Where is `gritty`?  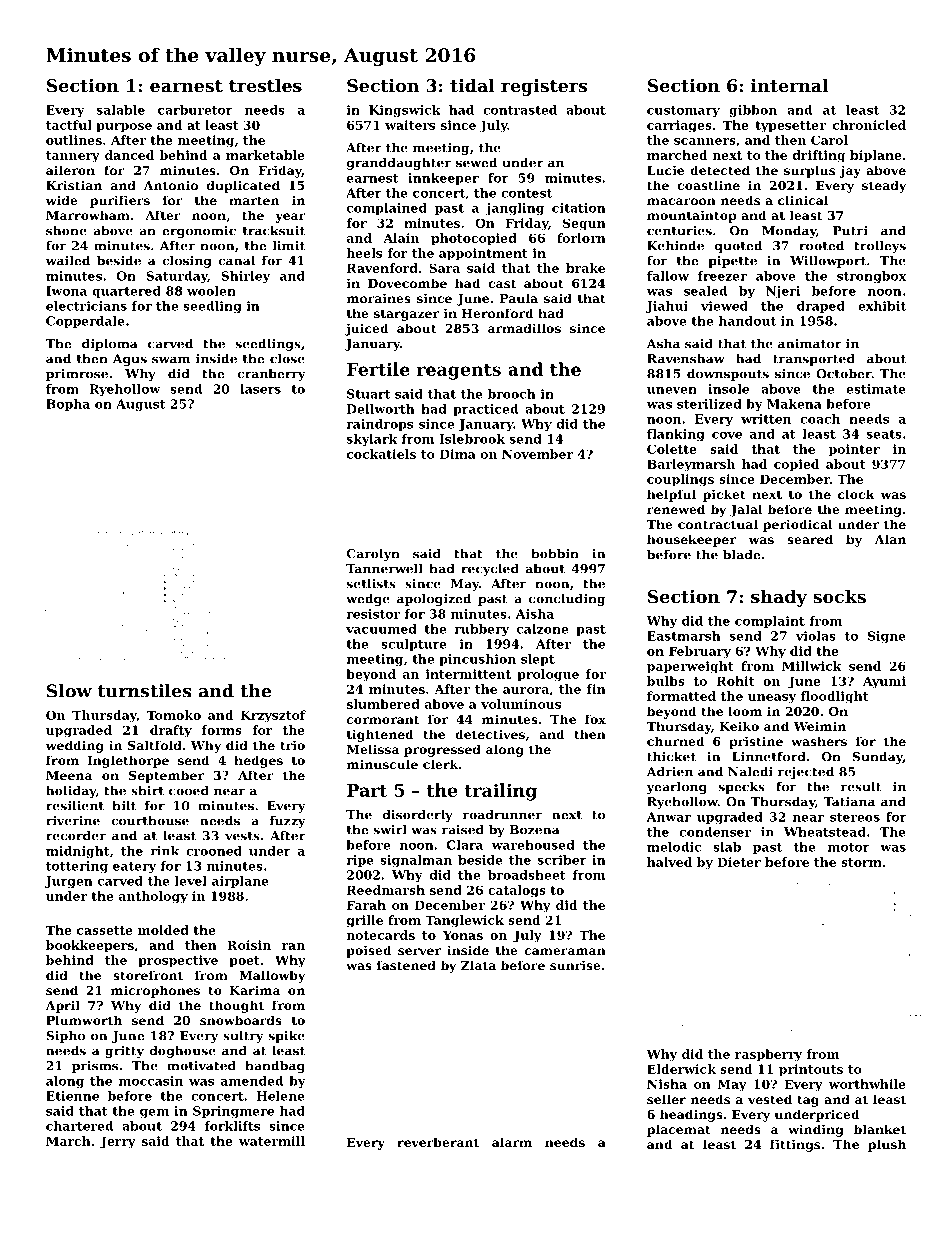
gritty is located at coordinates (124, 1052).
